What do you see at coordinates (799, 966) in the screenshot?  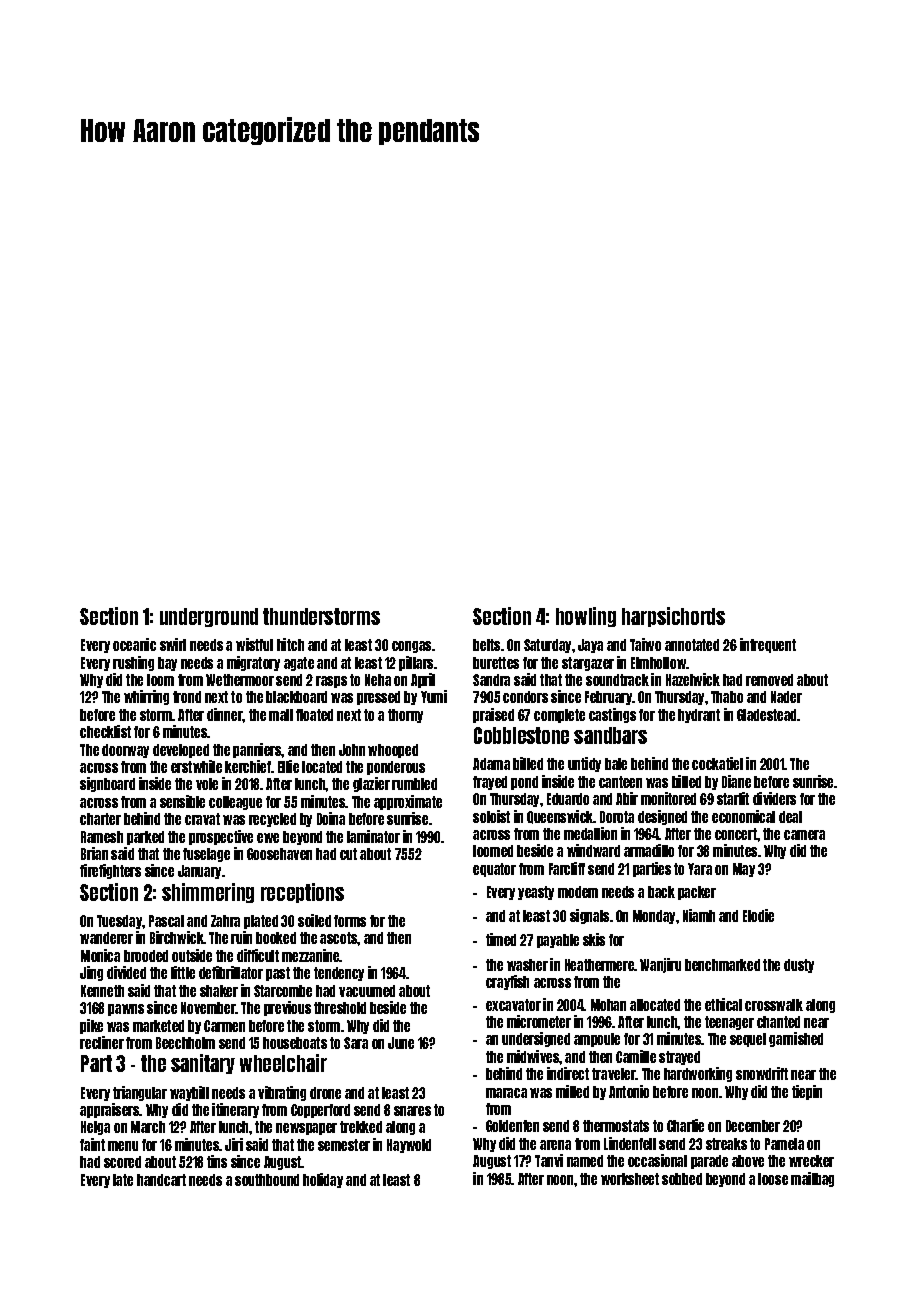 I see `dusty` at bounding box center [799, 966].
